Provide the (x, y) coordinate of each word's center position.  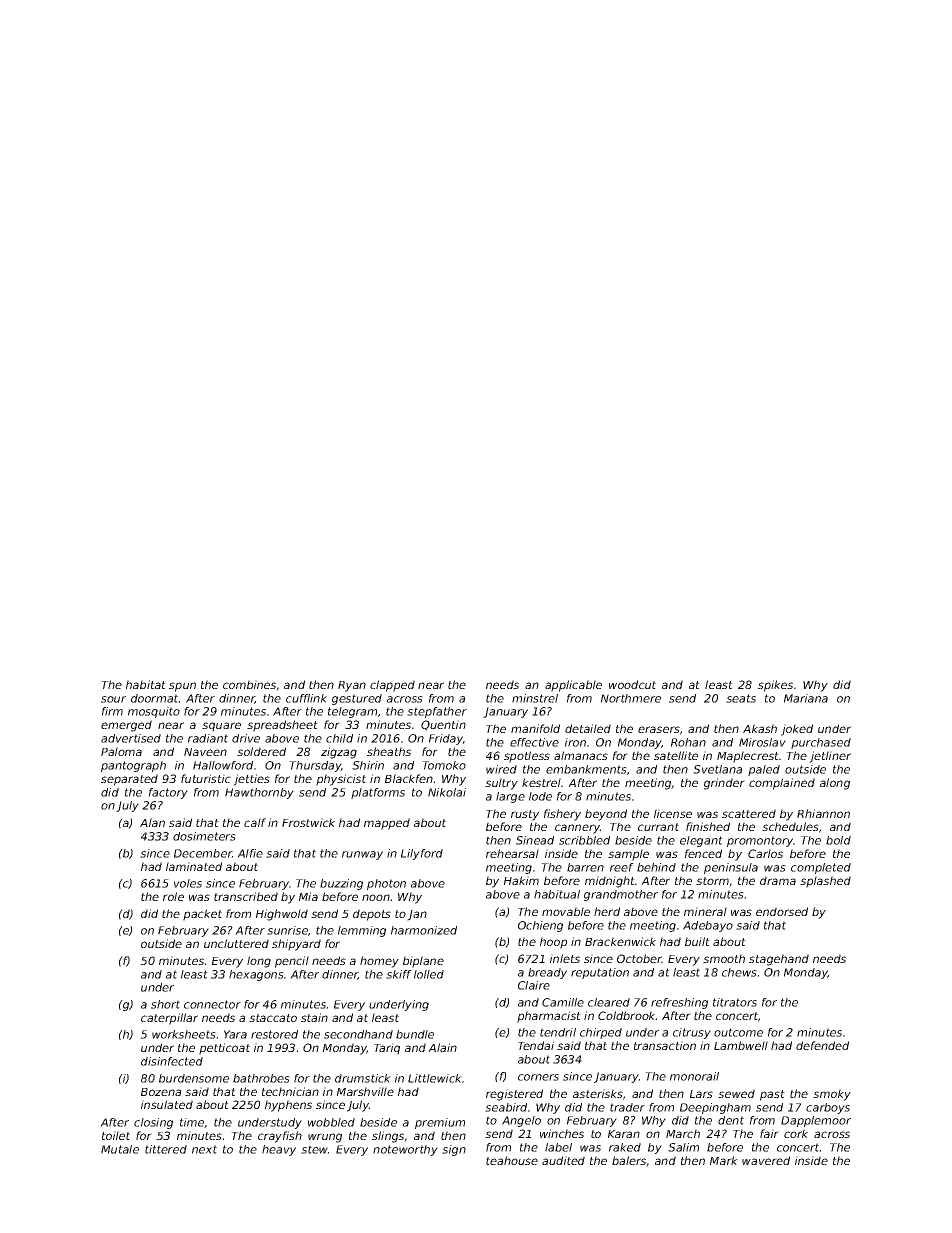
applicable (573, 686)
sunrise (287, 930)
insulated (167, 1104)
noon (376, 897)
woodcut (632, 684)
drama (778, 880)
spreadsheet (282, 726)
